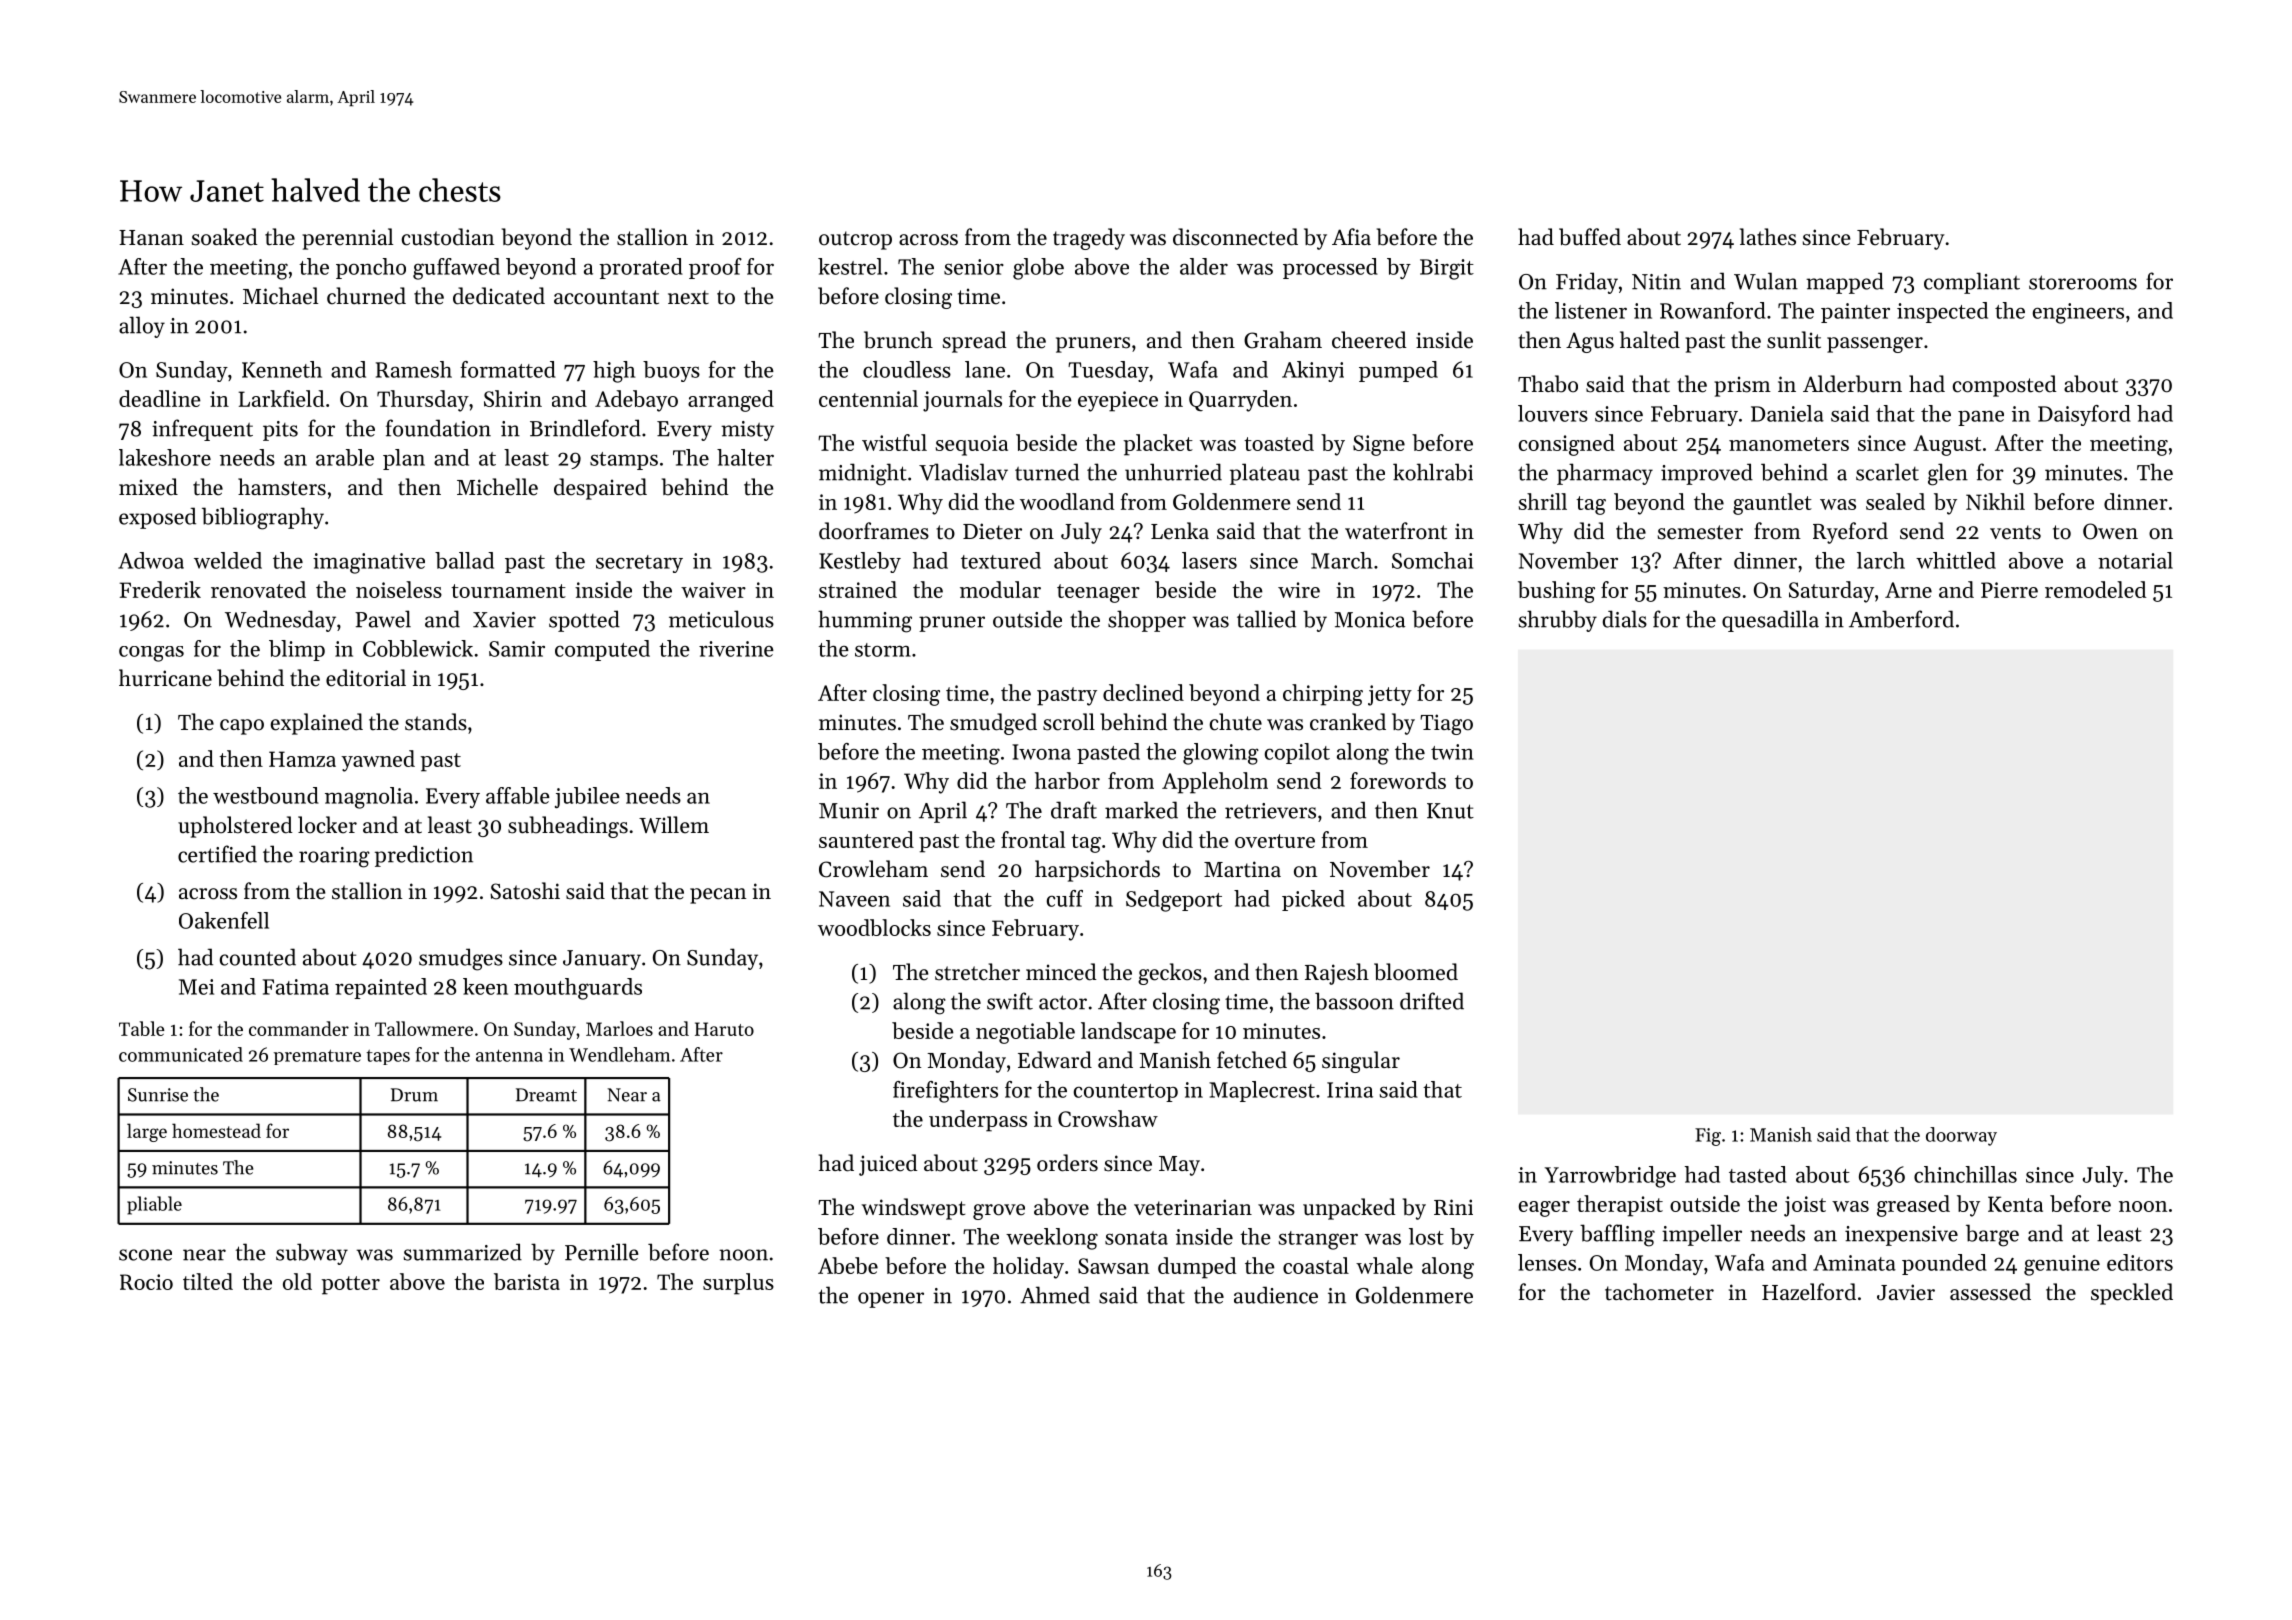 This image has width=2292, height=1620. What do you see at coordinates (1433, 472) in the image?
I see `kohlrabi` at bounding box center [1433, 472].
